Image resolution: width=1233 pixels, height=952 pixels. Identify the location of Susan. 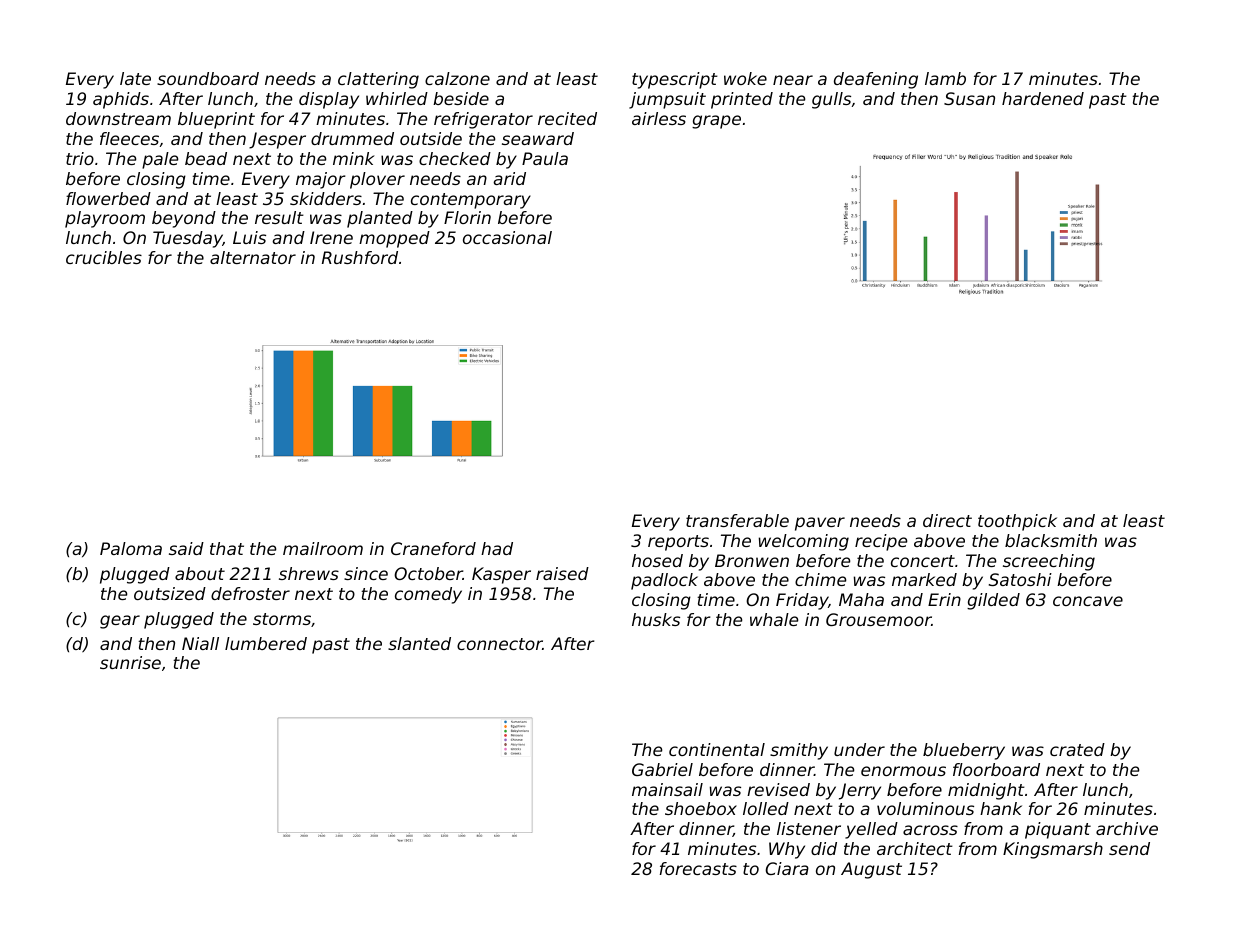
(969, 98).
